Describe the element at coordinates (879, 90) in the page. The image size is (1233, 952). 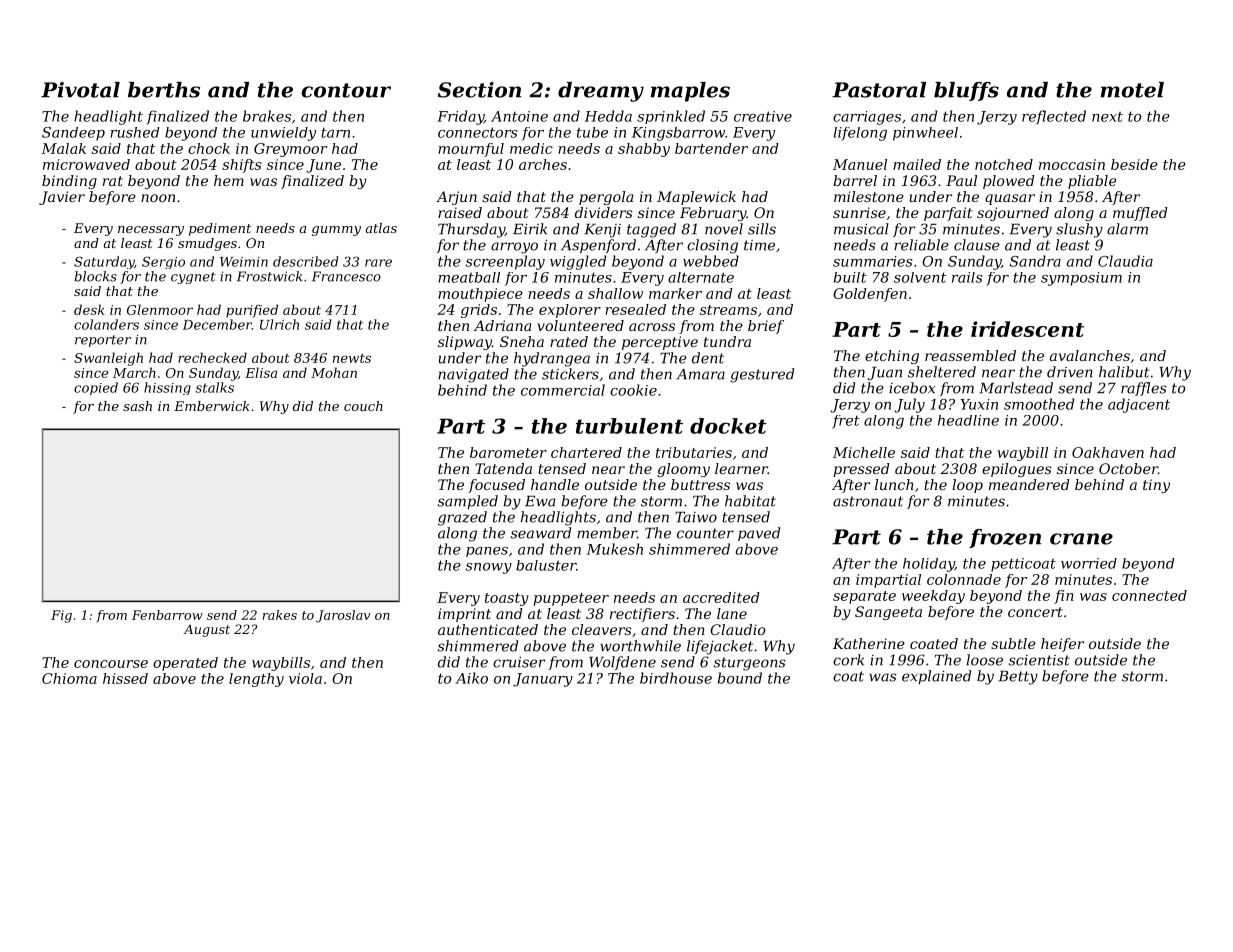
I see `Pastoral` at that location.
